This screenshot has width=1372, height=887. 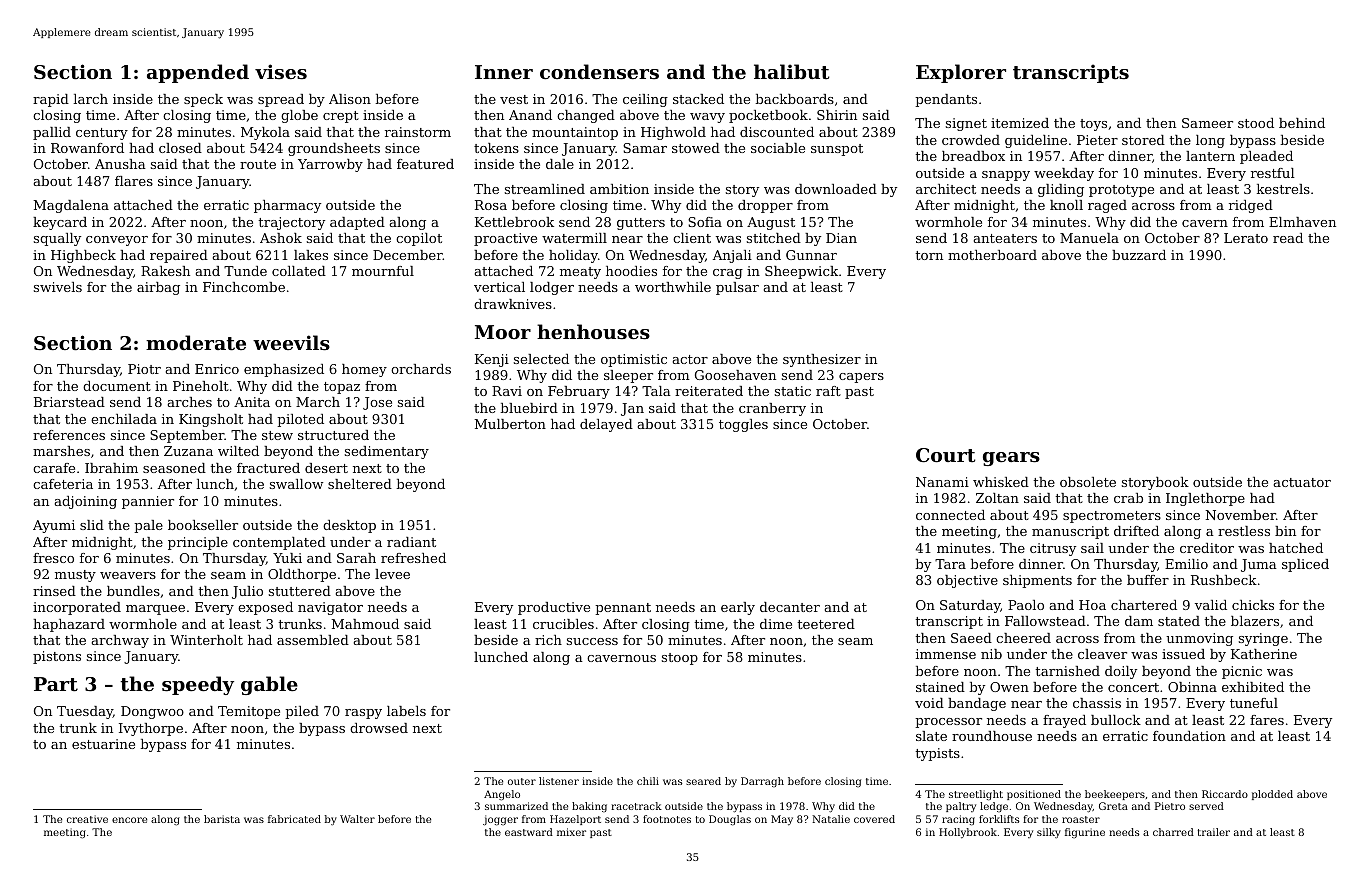 I want to click on mountaintop, so click(x=575, y=133).
